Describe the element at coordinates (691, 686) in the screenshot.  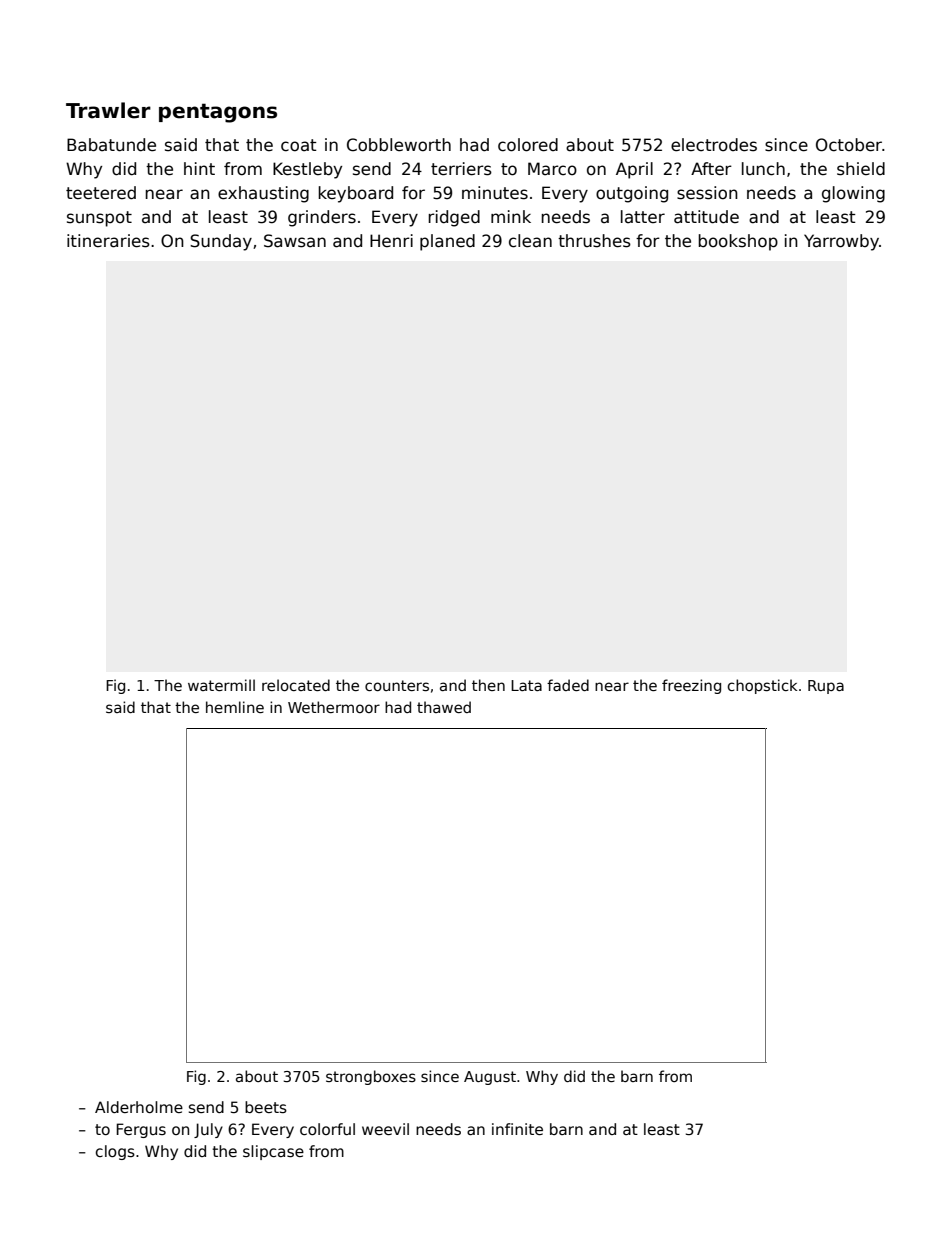
I see `freezing` at that location.
